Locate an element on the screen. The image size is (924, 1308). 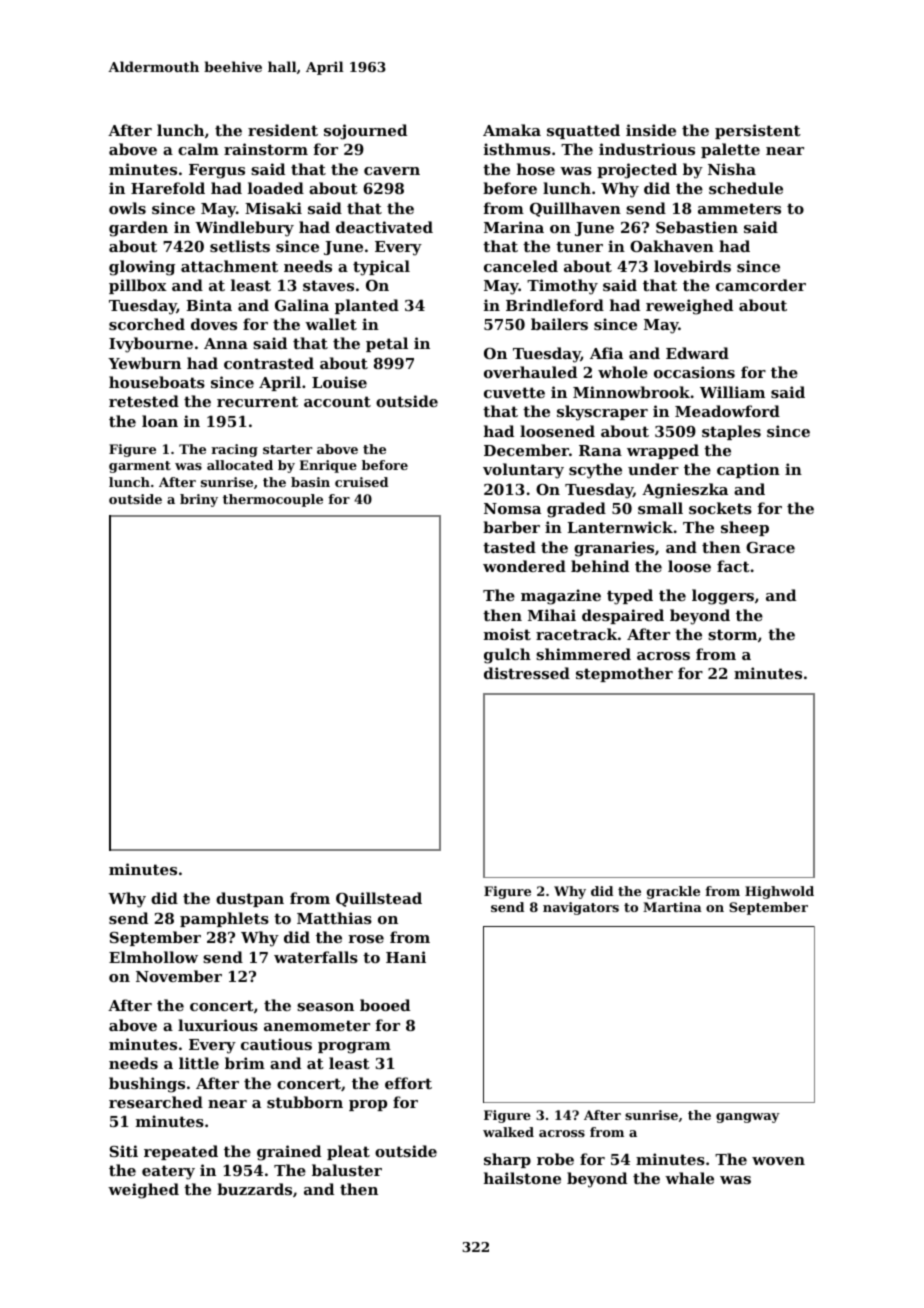
hailstone is located at coordinates (522, 1178).
